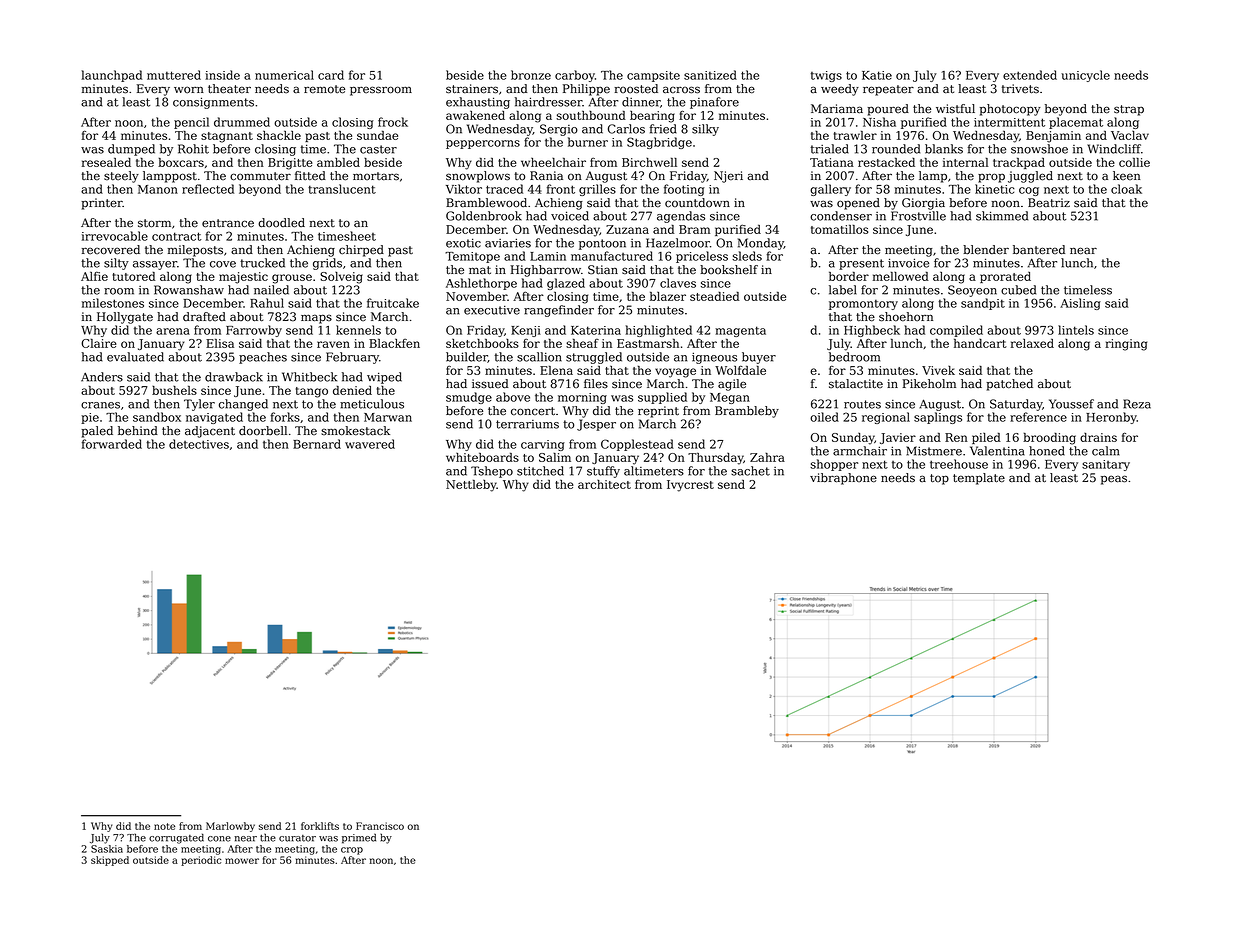  What do you see at coordinates (230, 827) in the screenshot?
I see `Marlowby` at bounding box center [230, 827].
